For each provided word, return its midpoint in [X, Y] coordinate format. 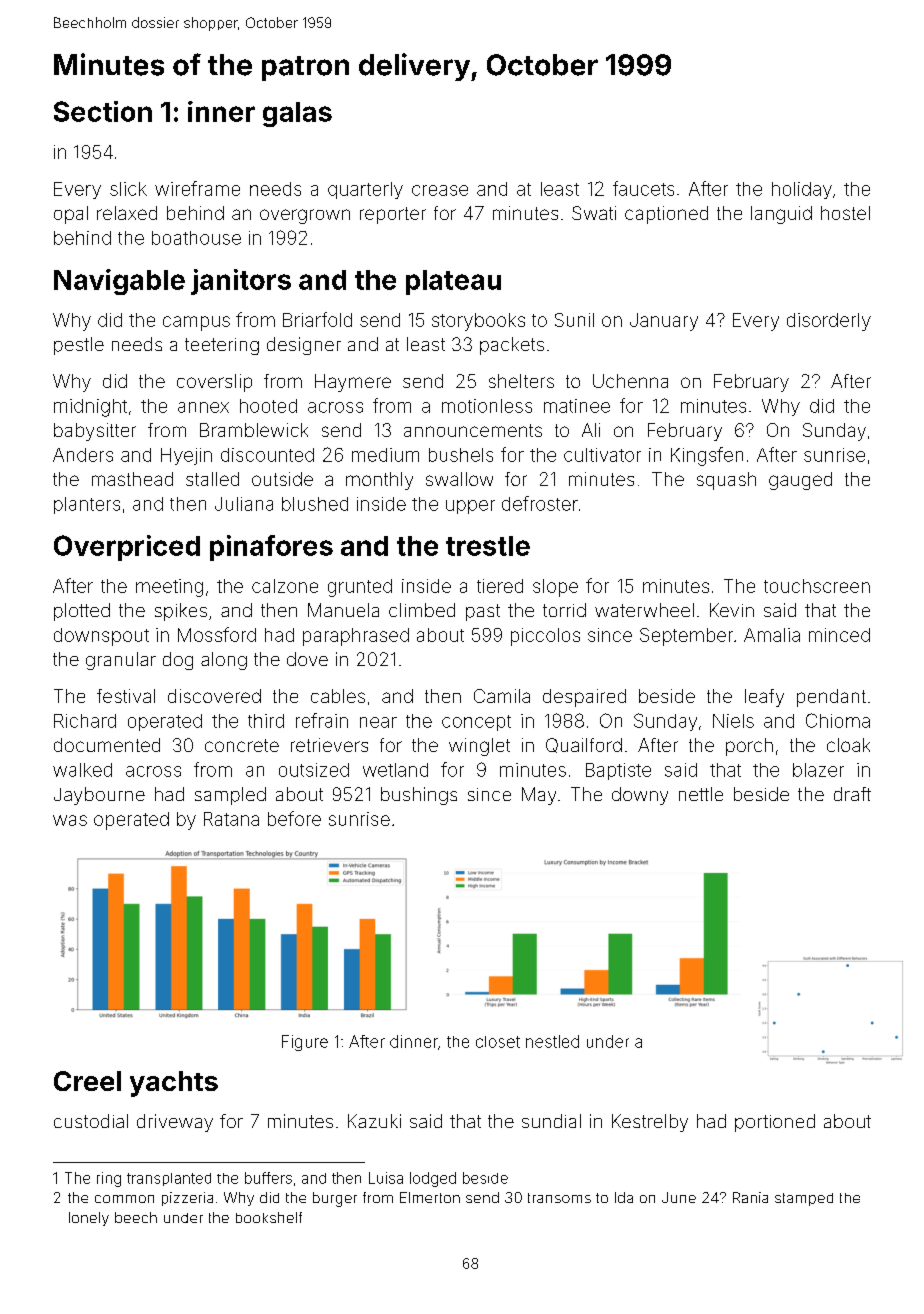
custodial [91, 1121]
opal [71, 215]
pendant [831, 698]
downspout [101, 637]
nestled [552, 1041]
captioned [666, 215]
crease [440, 190]
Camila [502, 696]
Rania [750, 1197]
